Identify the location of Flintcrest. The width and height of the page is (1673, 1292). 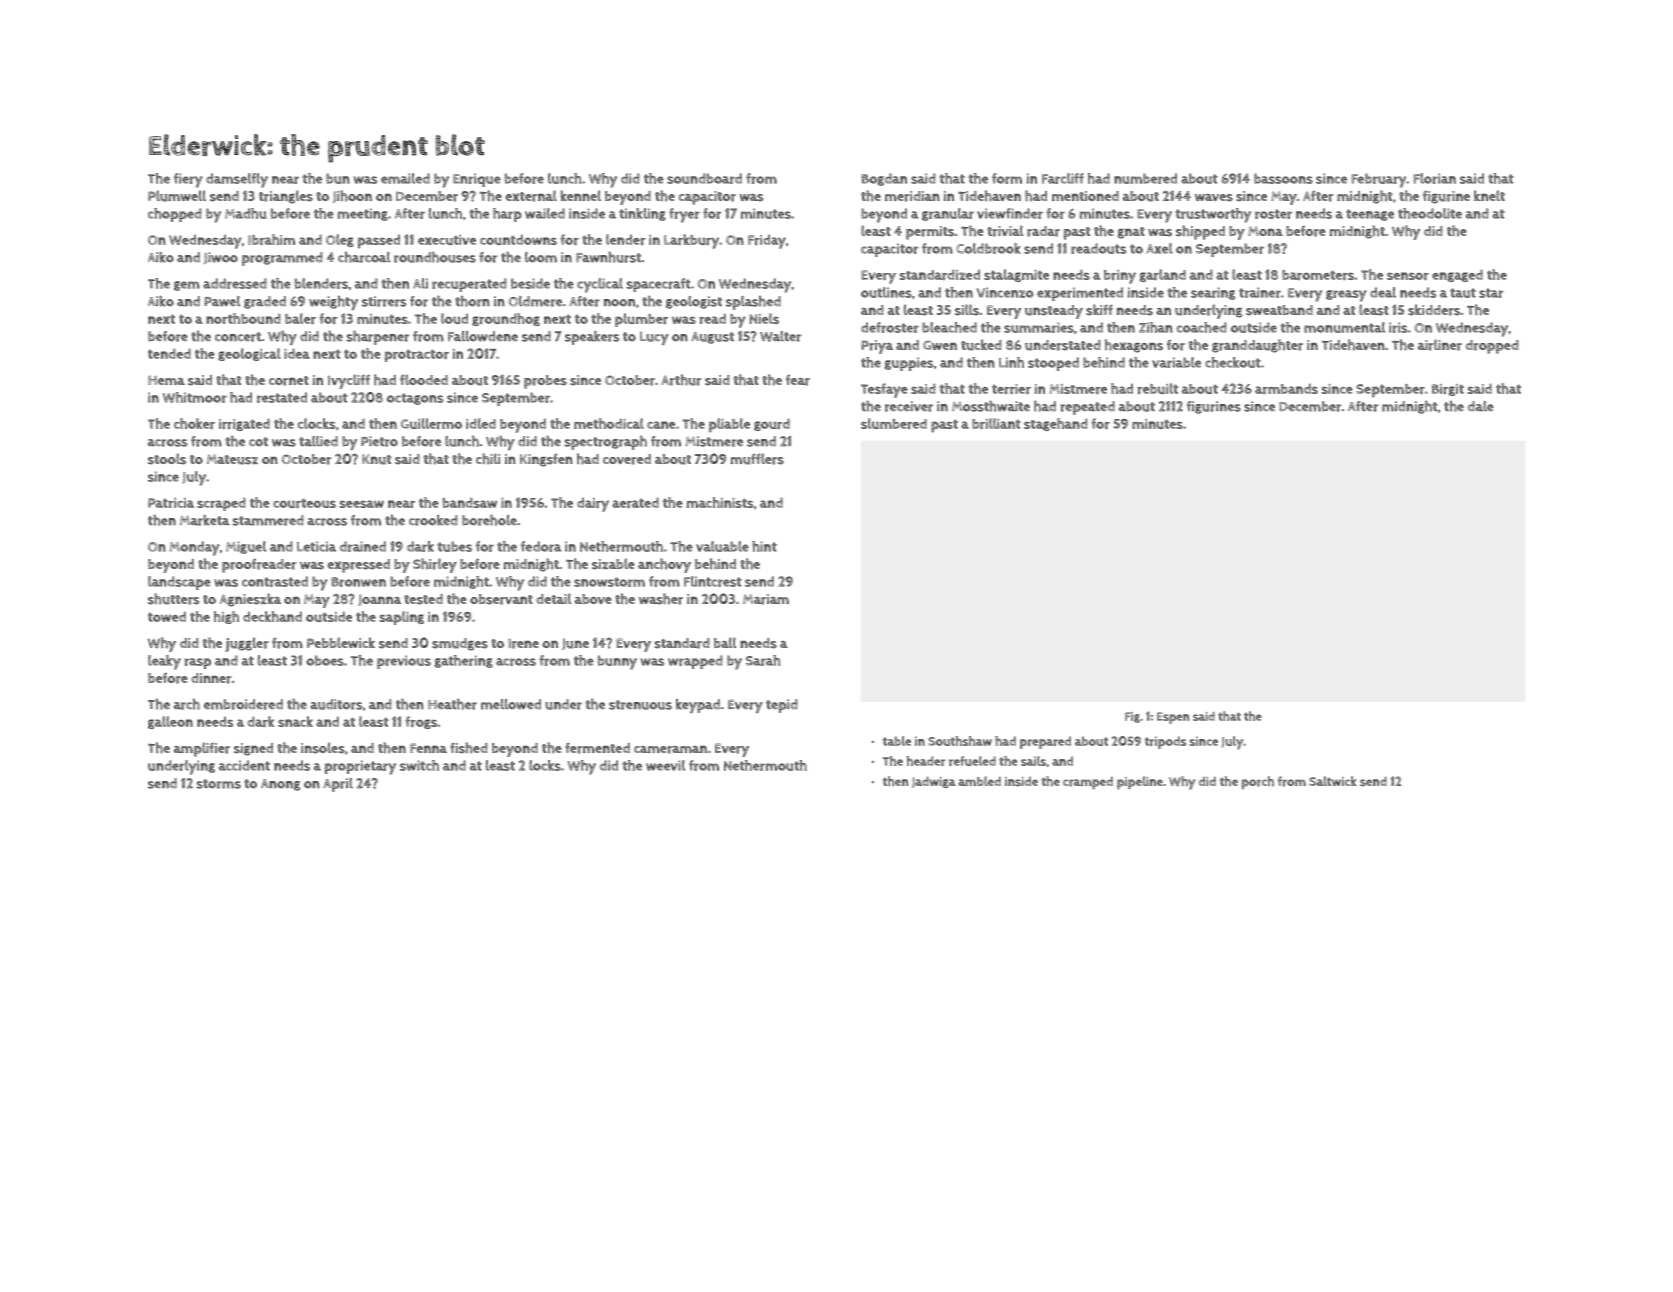
(713, 581).
